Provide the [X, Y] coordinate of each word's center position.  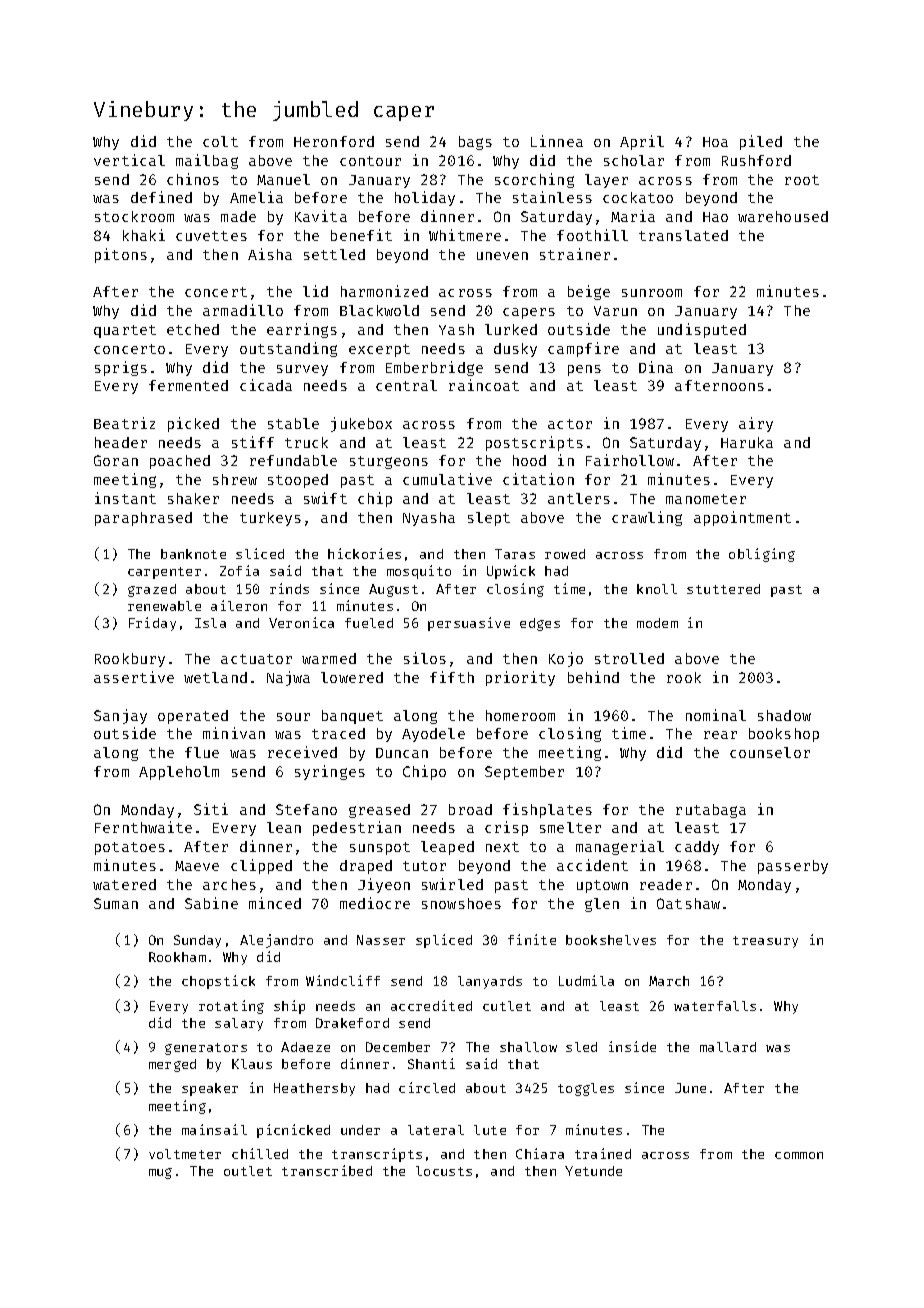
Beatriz [124, 423]
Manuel [283, 179]
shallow [528, 1047]
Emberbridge [434, 368]
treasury [765, 942]
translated [683, 235]
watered [124, 884]
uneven [502, 256]
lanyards [490, 982]
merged [172, 1065]
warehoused [783, 216]
